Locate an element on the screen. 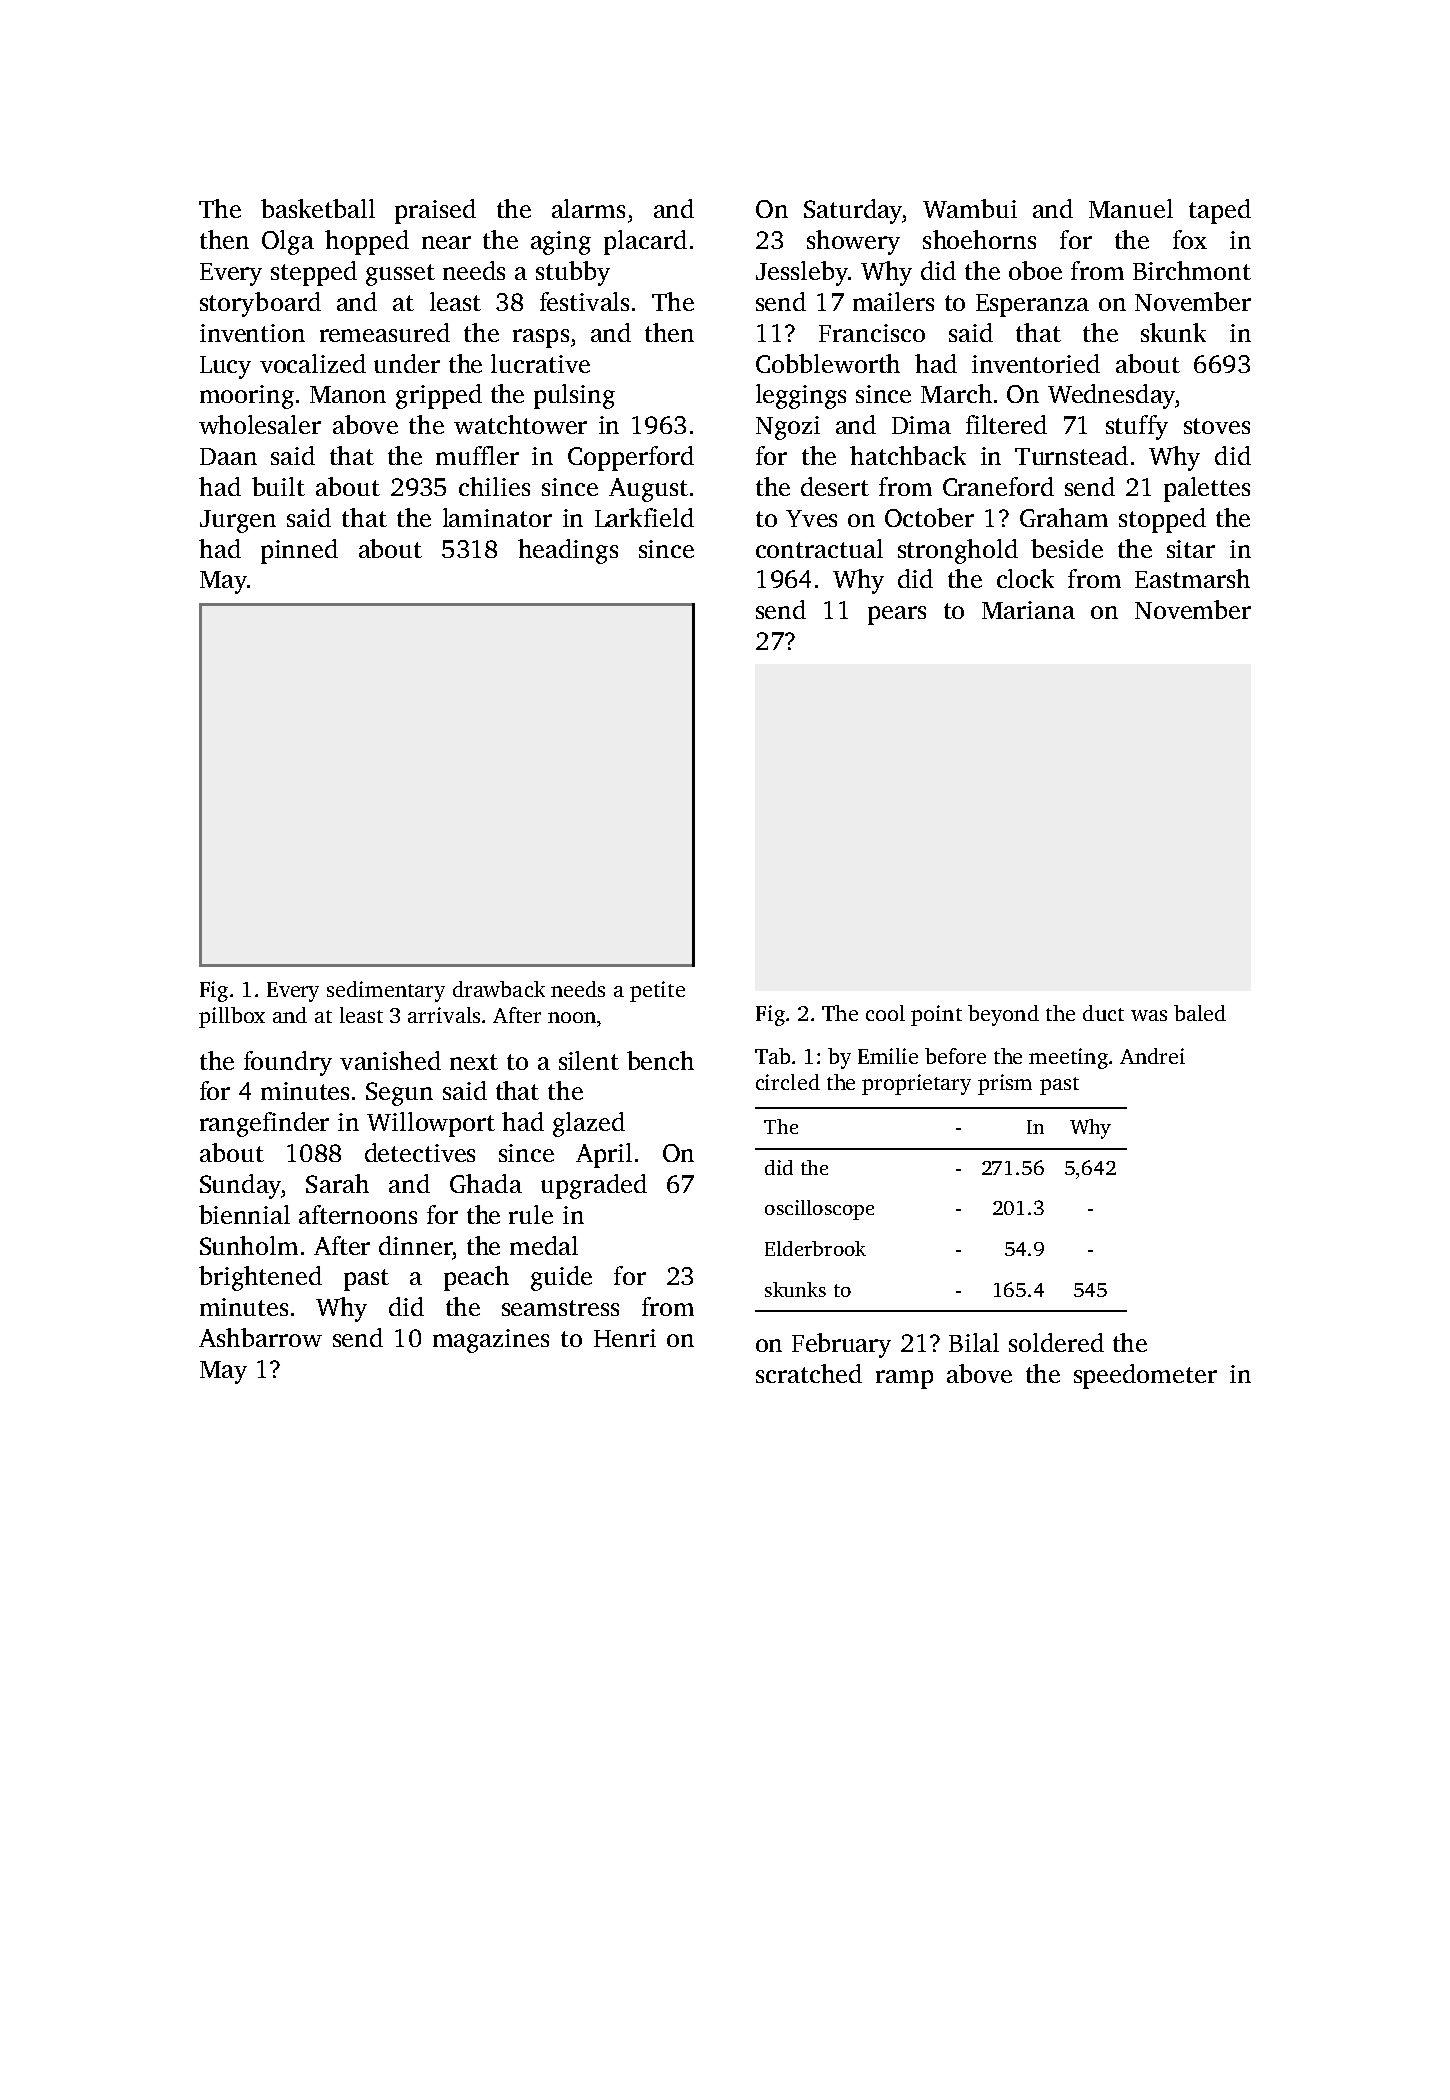 This screenshot has width=1450, height=2100. storyboard is located at coordinates (260, 304).
